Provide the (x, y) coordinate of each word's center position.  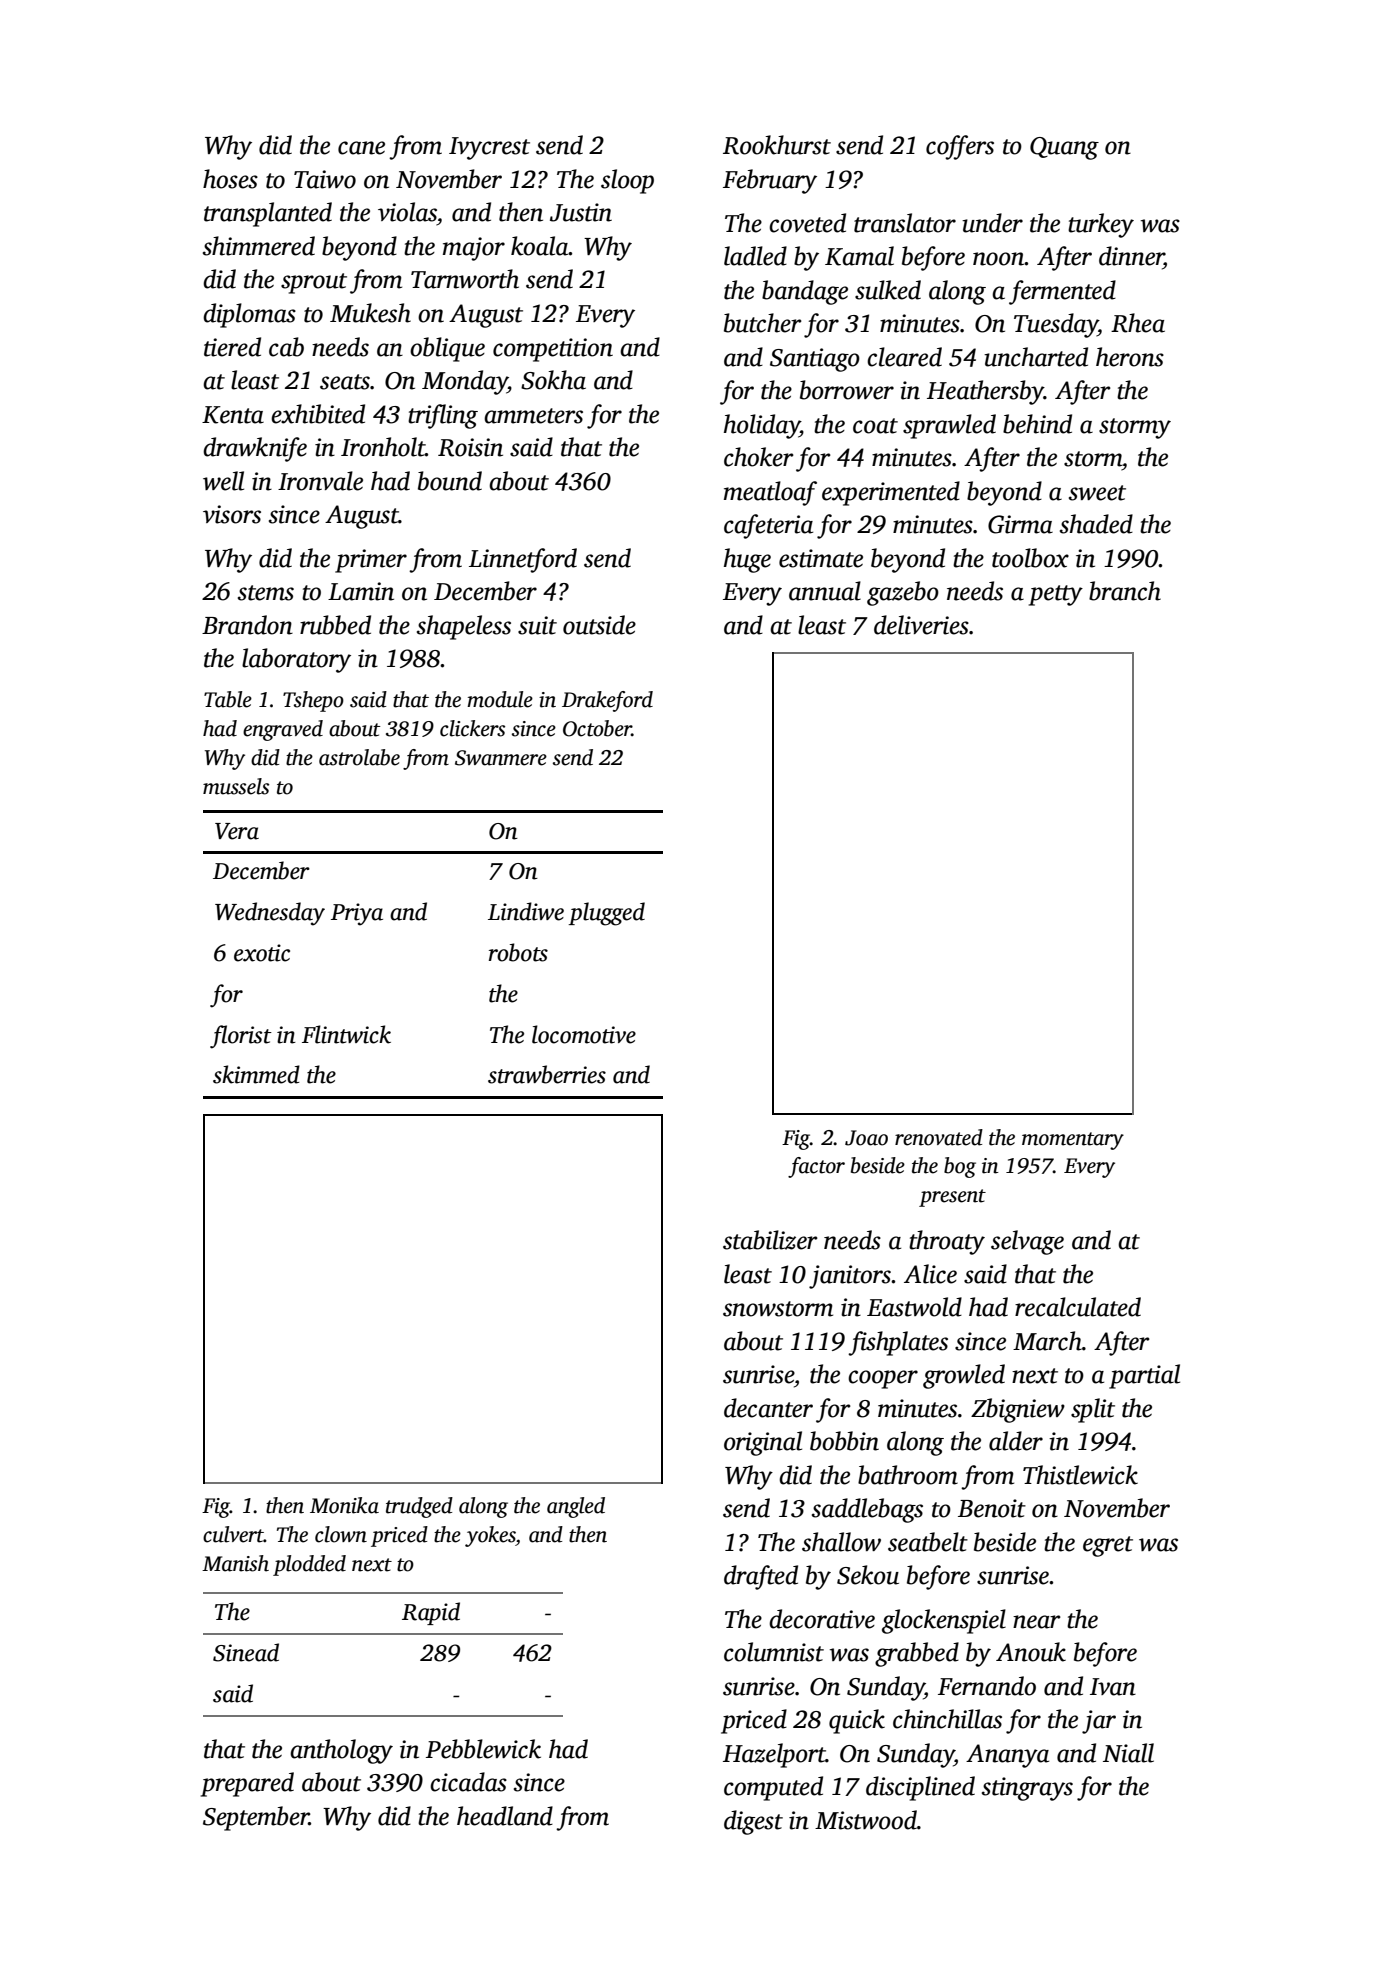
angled (576, 1507)
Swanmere (501, 758)
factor (816, 1167)
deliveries (921, 625)
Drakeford (607, 701)
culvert (233, 1534)
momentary (1073, 1141)
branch (1125, 591)
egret (1108, 1546)
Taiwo (325, 179)
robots (518, 952)
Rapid (431, 1613)
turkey (1101, 225)
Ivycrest (489, 148)
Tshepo (313, 701)
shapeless (464, 627)
